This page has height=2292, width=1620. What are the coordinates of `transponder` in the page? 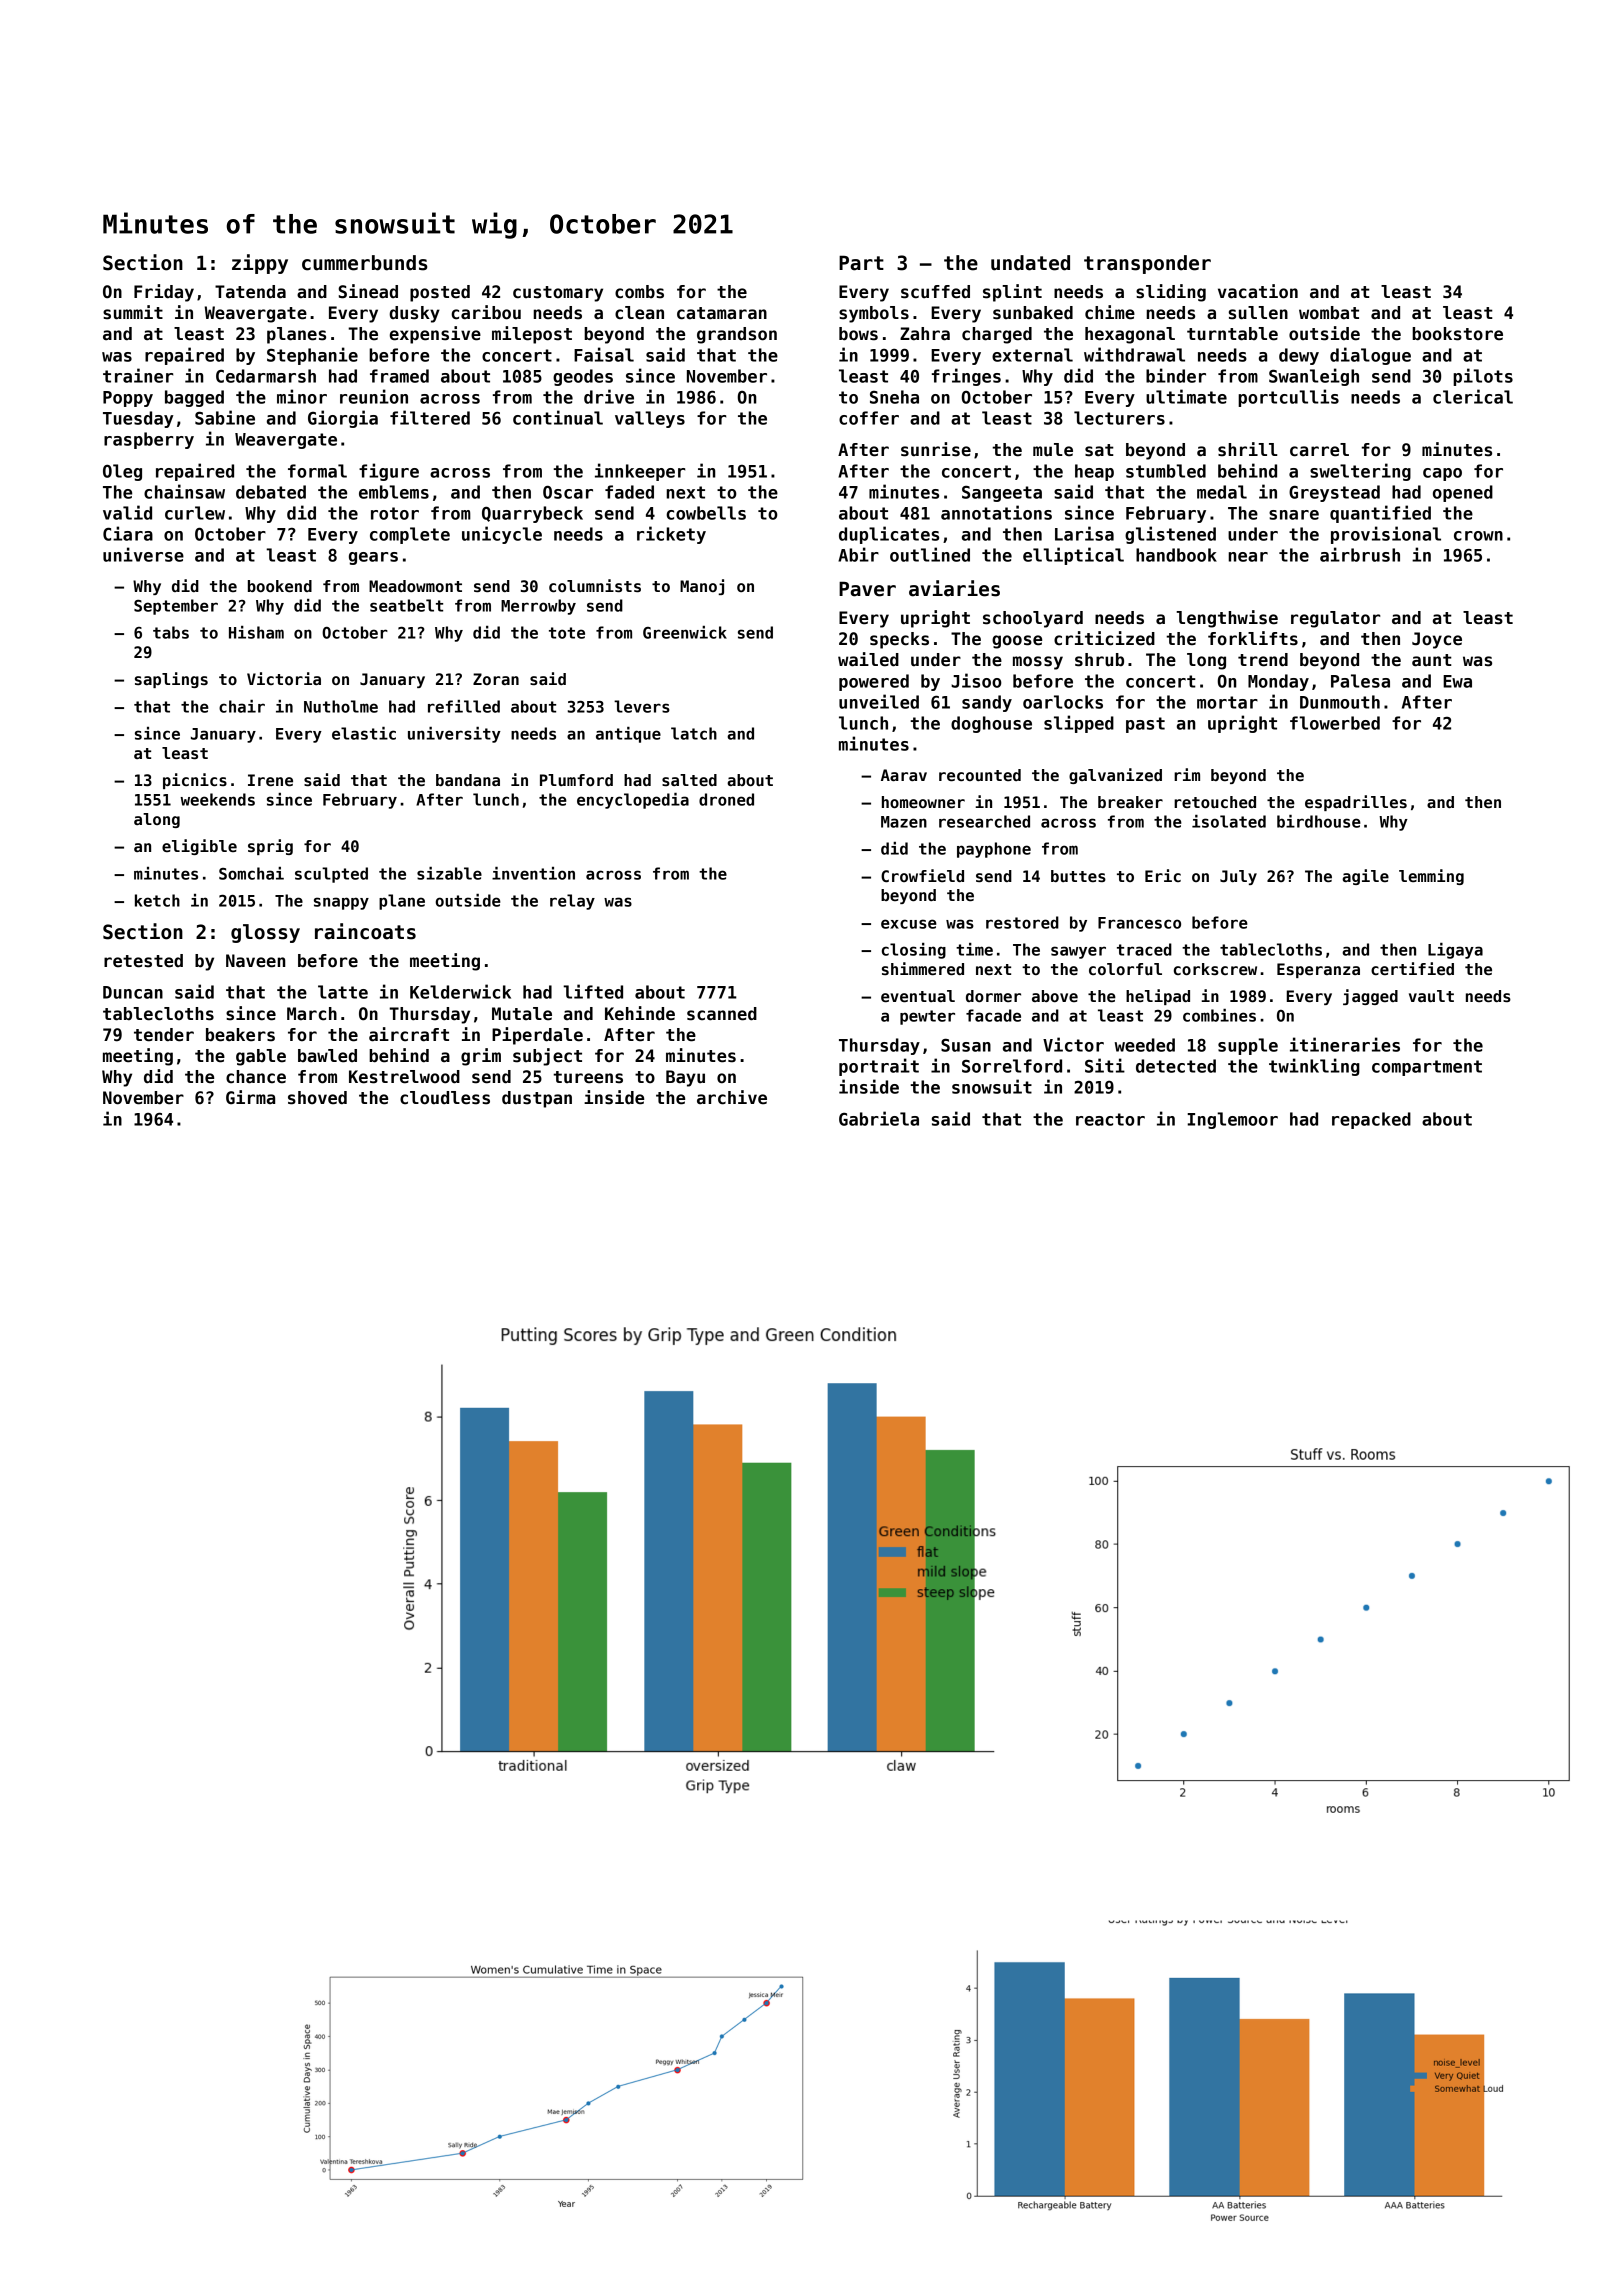 It's located at (1147, 264).
